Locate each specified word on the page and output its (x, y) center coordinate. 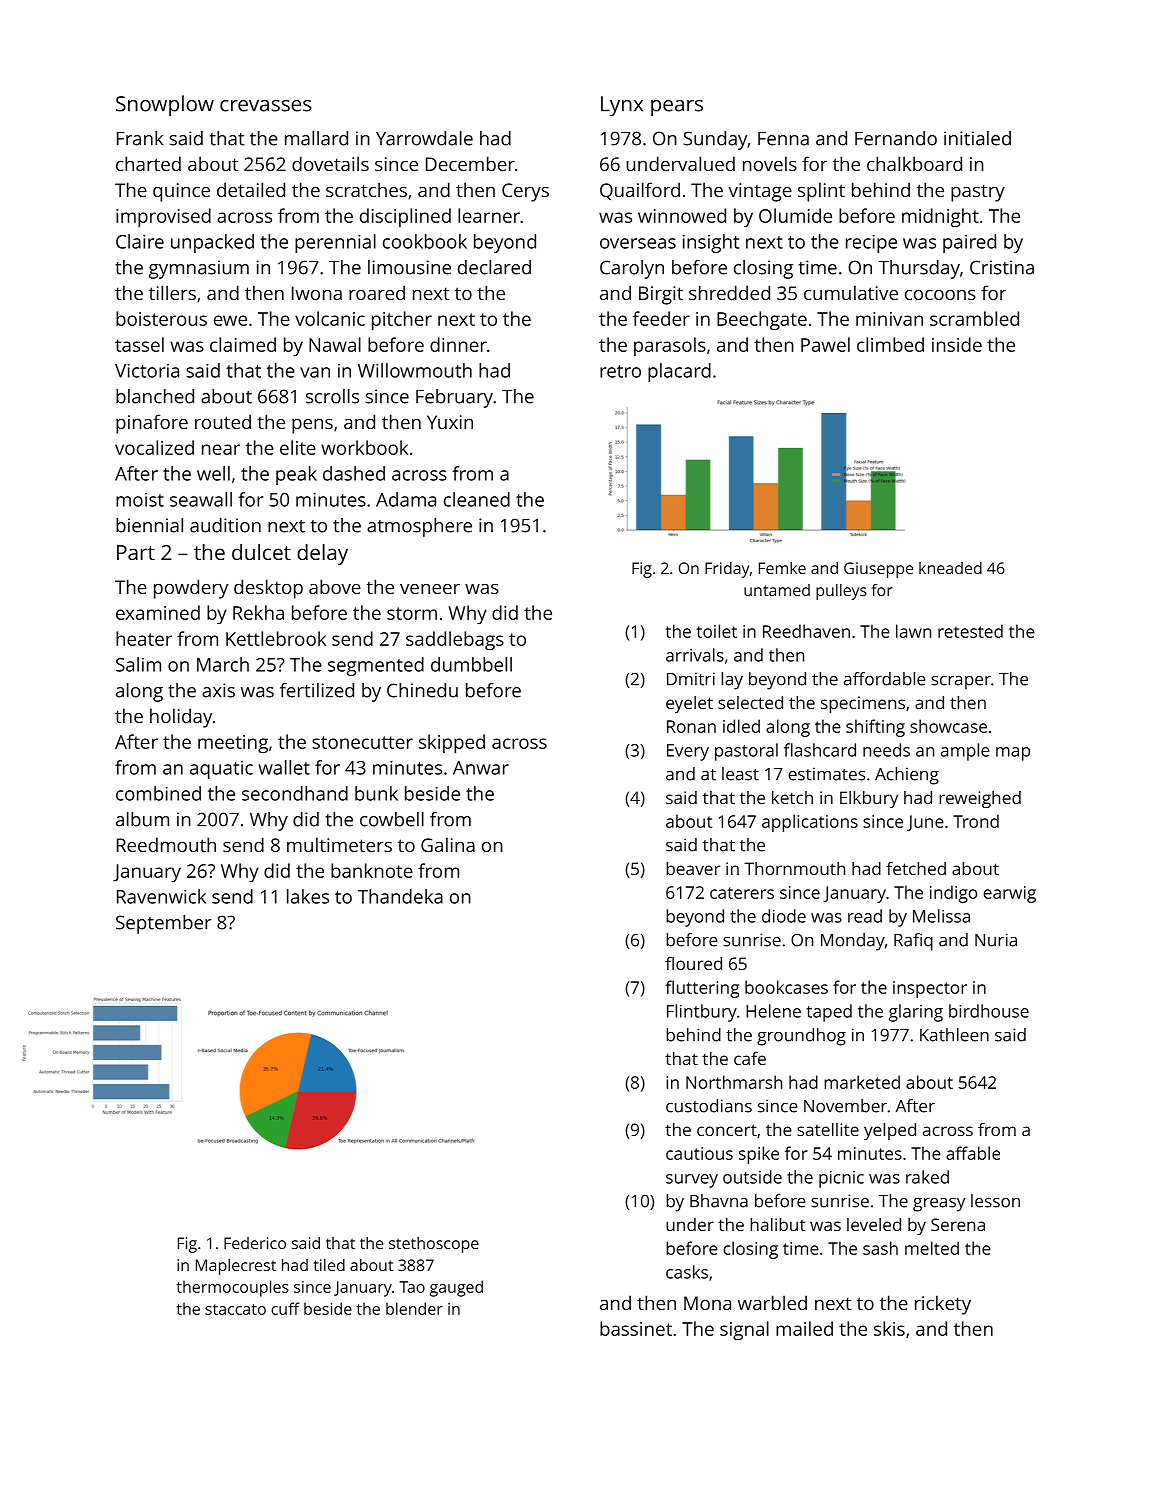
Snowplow (165, 105)
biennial (149, 525)
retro (620, 371)
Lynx (622, 106)
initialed (977, 138)
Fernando (896, 138)
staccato (235, 1309)
